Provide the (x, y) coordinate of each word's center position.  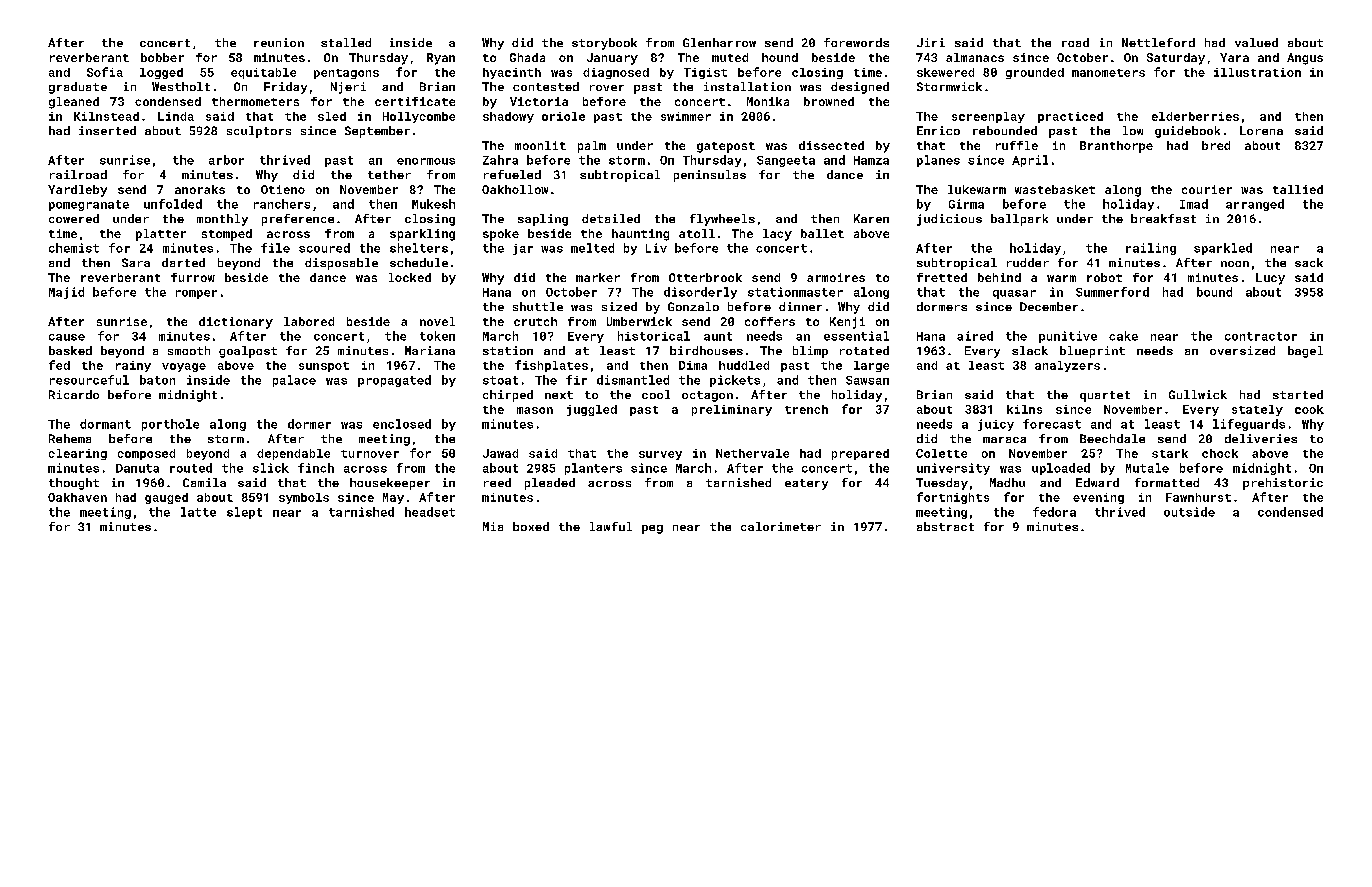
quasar (1014, 294)
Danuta (137, 468)
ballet (822, 233)
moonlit (540, 145)
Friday (285, 88)
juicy (996, 425)
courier (1207, 189)
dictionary (236, 323)
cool (656, 394)
